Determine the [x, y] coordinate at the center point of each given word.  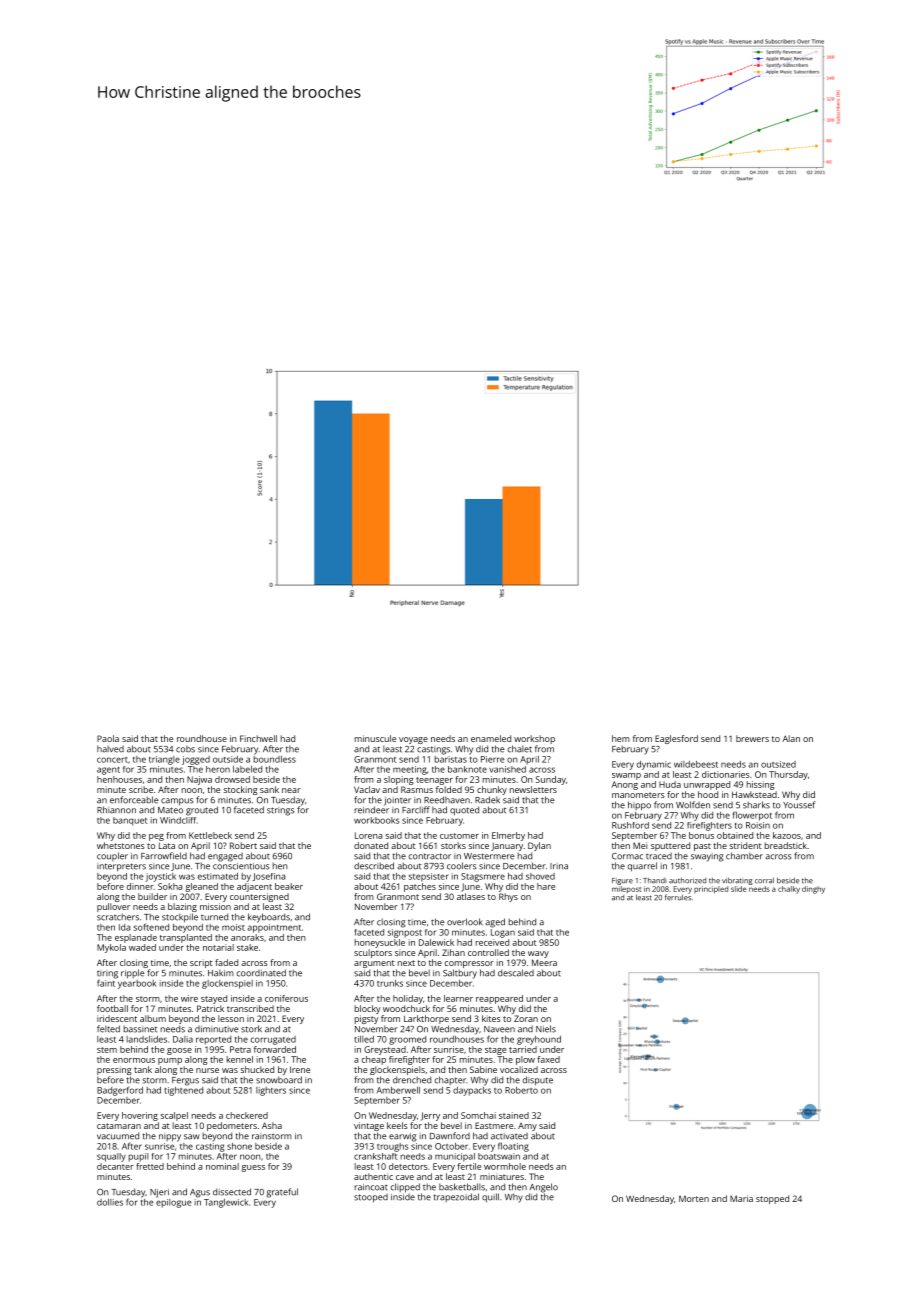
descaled [516, 973]
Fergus [185, 1081]
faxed [548, 1059]
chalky [789, 890]
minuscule [375, 738]
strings [280, 811]
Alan [791, 738]
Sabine [483, 1069]
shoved [540, 876]
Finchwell [258, 738]
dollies [110, 1202]
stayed [214, 999]
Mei [640, 845]
